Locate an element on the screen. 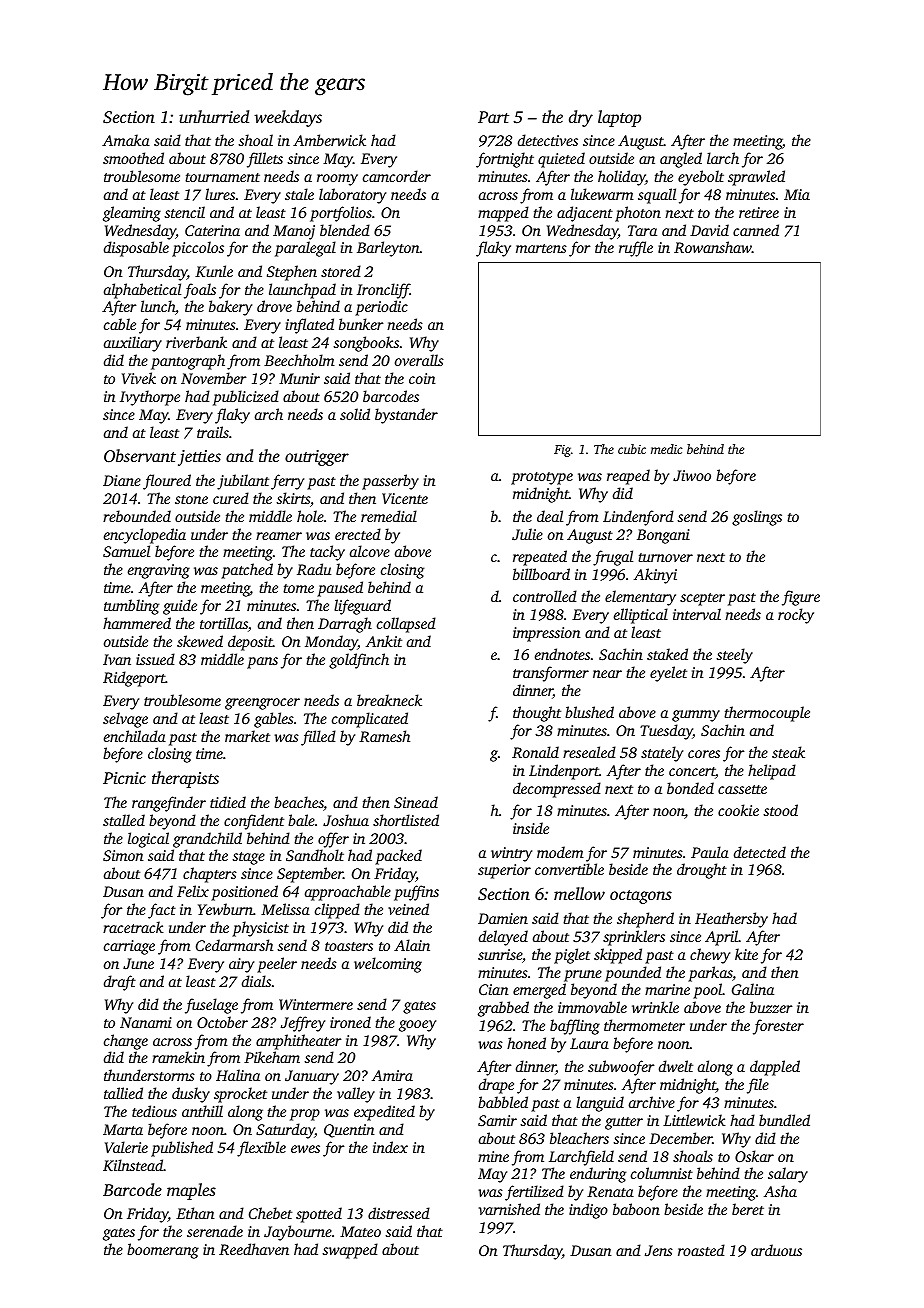  jubilant is located at coordinates (243, 482).
